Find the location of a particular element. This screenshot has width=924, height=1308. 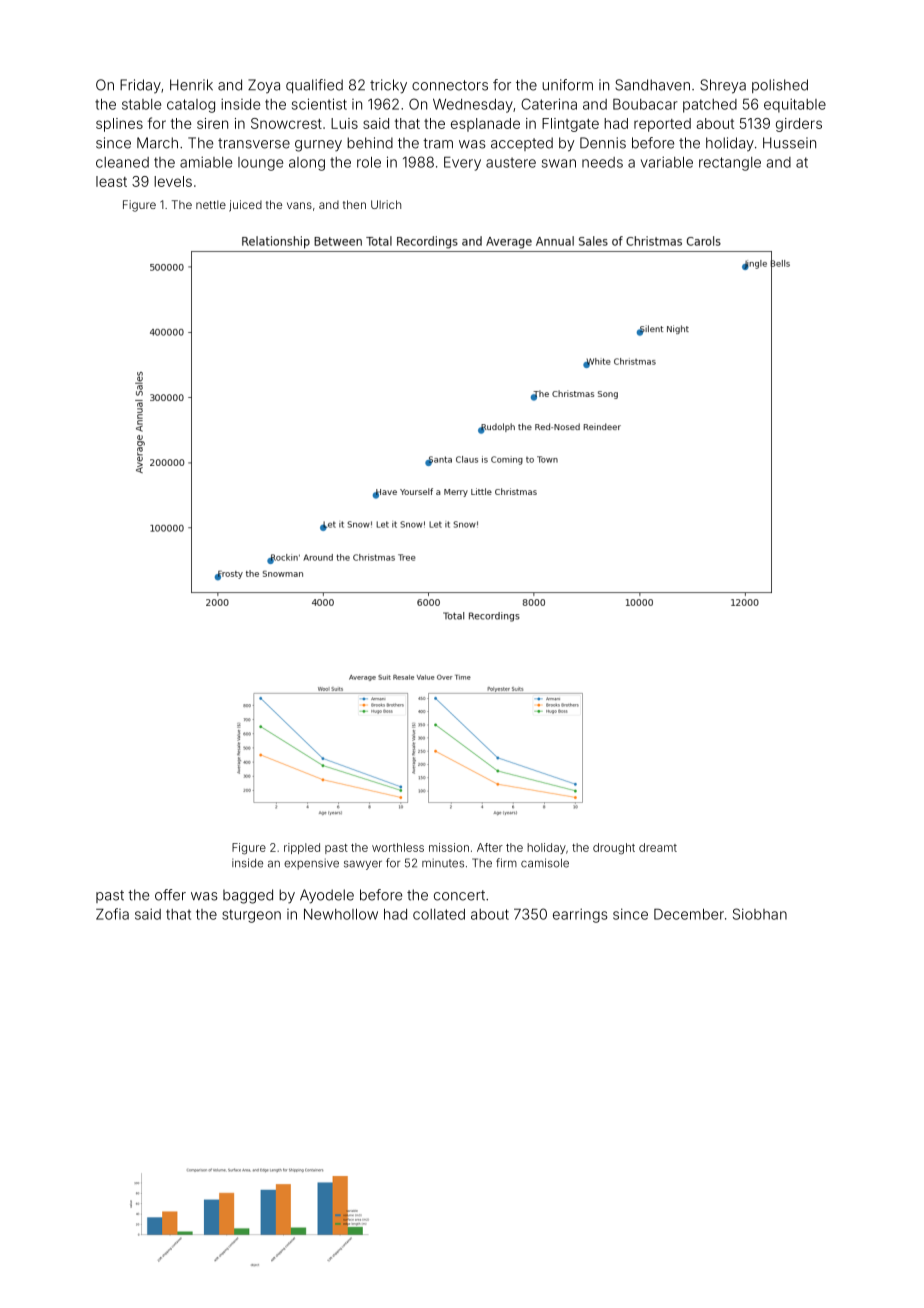

least is located at coordinates (111, 181).
